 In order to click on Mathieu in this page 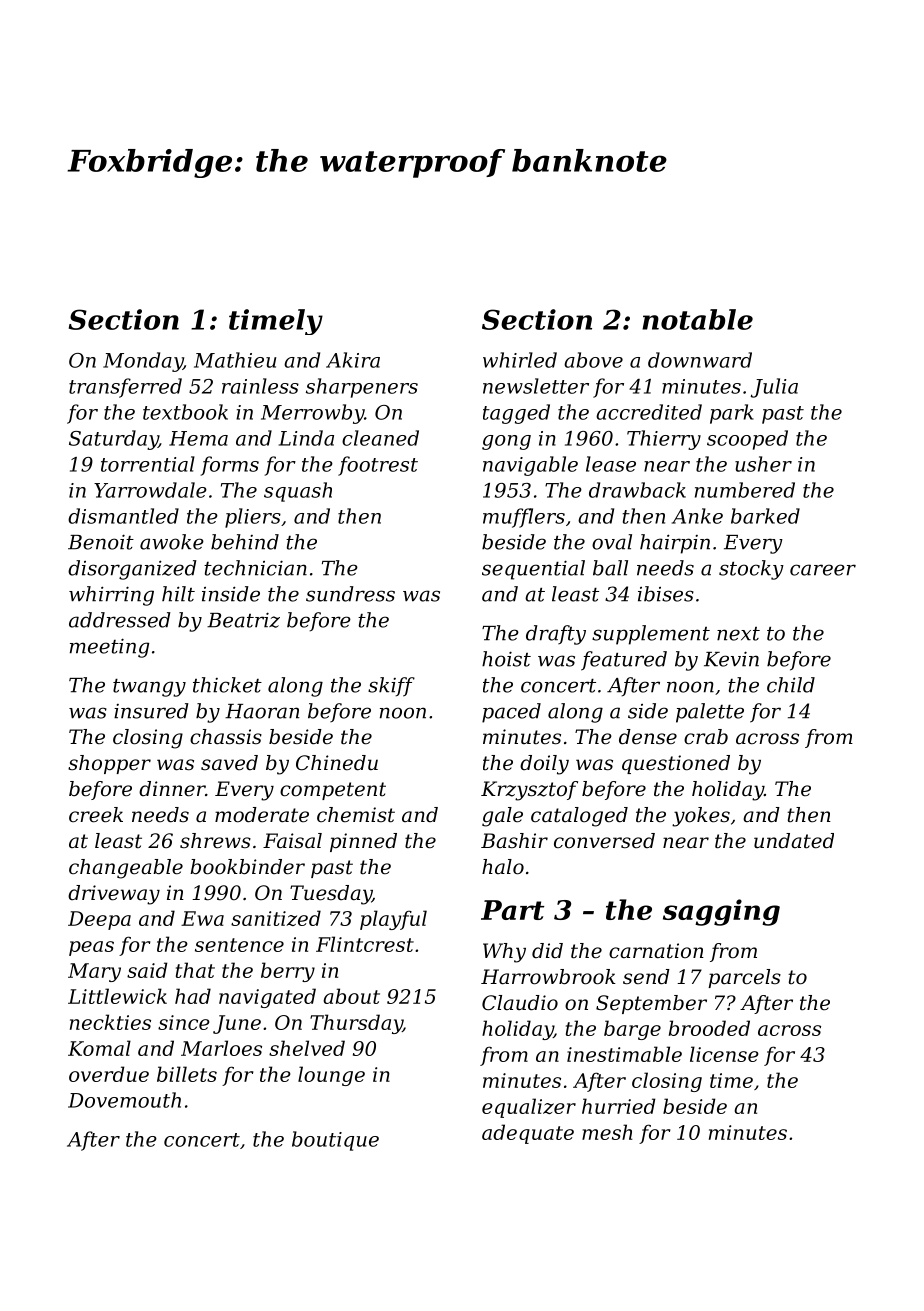, I will do `click(235, 360)`.
